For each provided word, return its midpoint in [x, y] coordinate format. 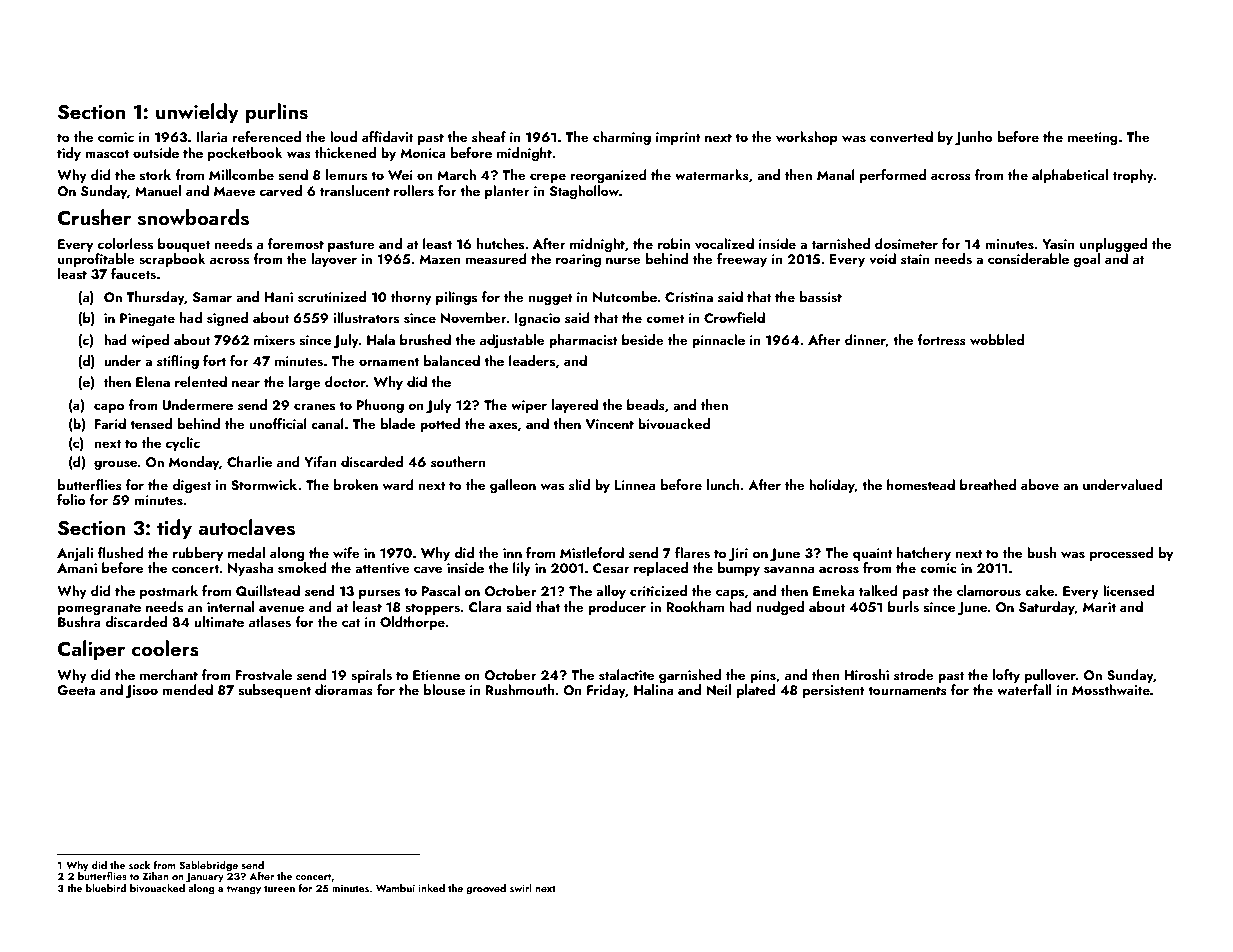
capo [109, 408]
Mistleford [592, 552]
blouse [444, 689]
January [205, 878]
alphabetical [1070, 176]
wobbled [997, 339]
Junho [974, 138]
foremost [296, 244]
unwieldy [197, 113]
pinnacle [718, 341]
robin [674, 243]
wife [346, 552]
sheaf [489, 136]
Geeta [76, 690]
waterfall [1024, 689]
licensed [1128, 590]
